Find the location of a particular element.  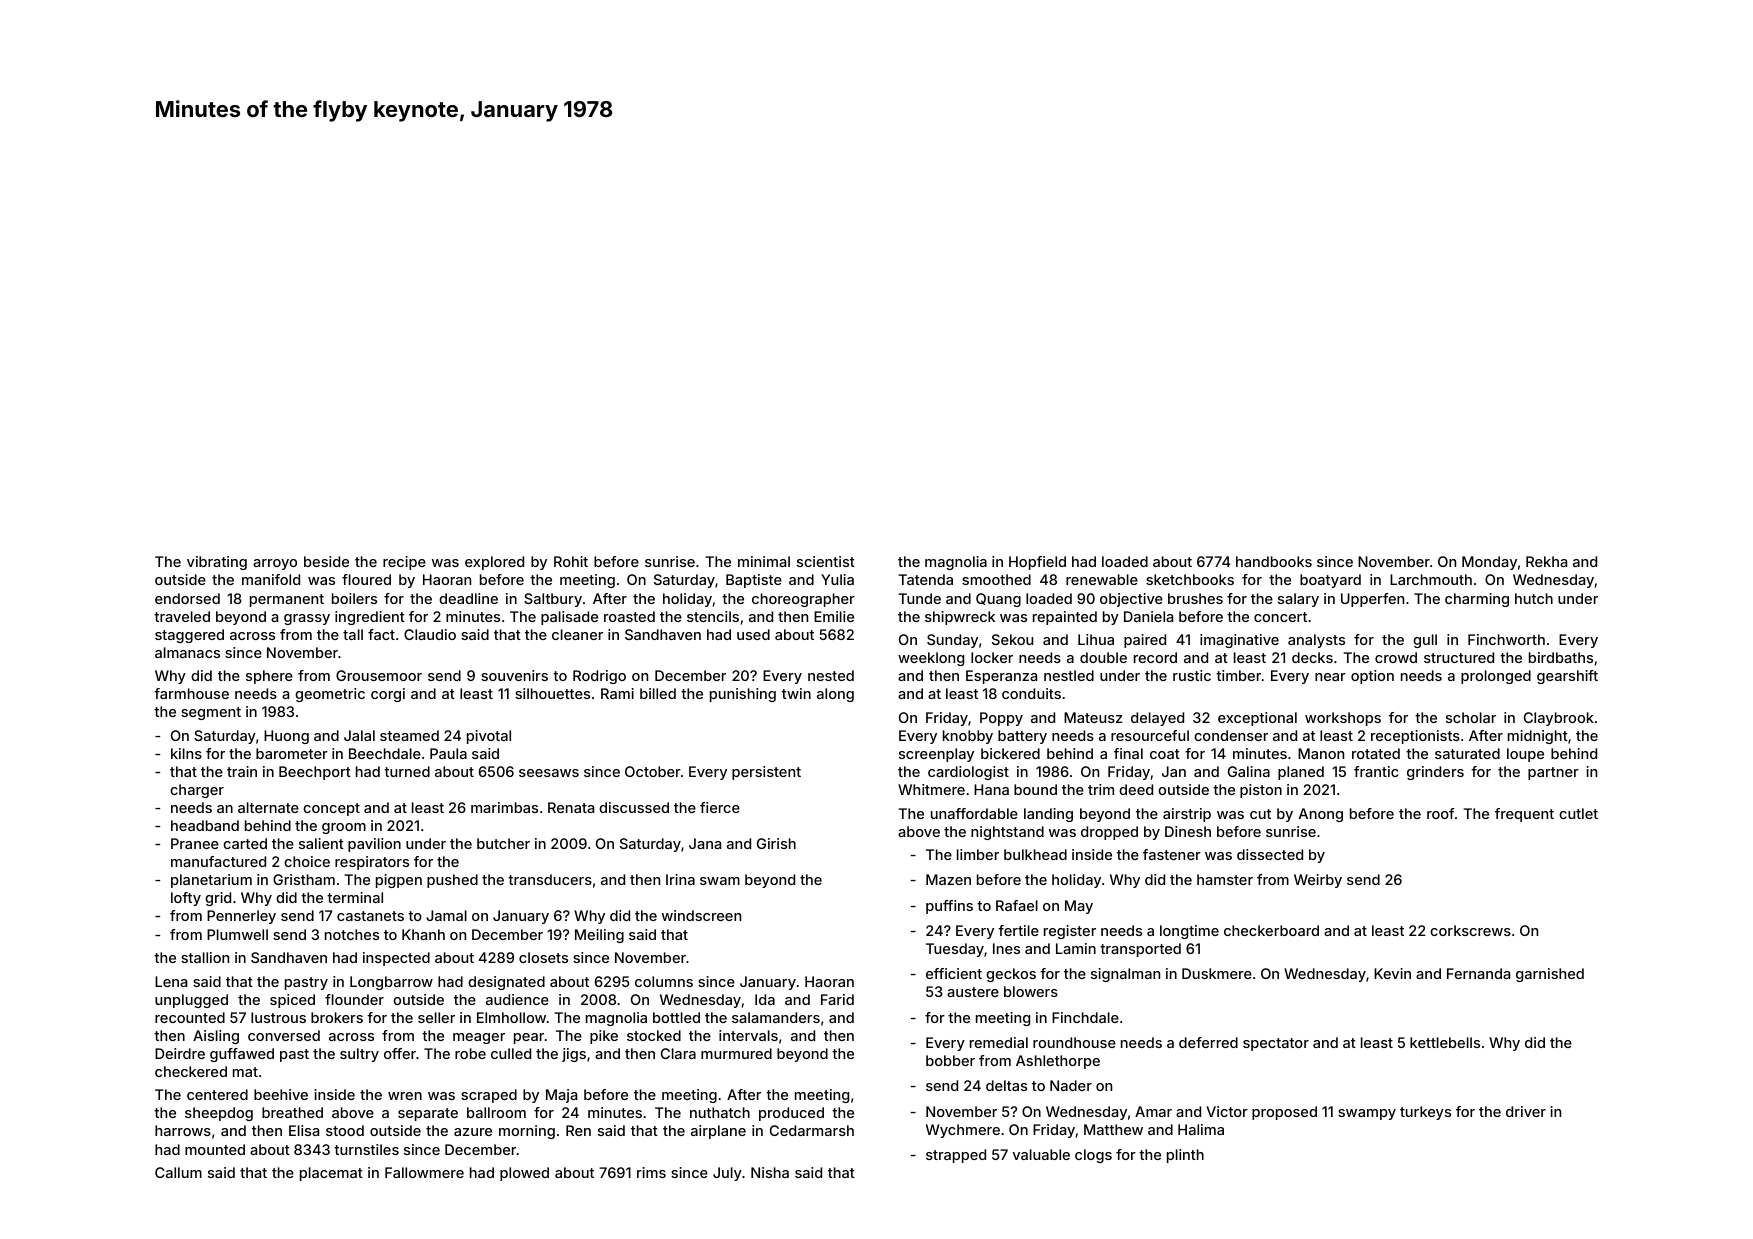

morning is located at coordinates (527, 1132).
